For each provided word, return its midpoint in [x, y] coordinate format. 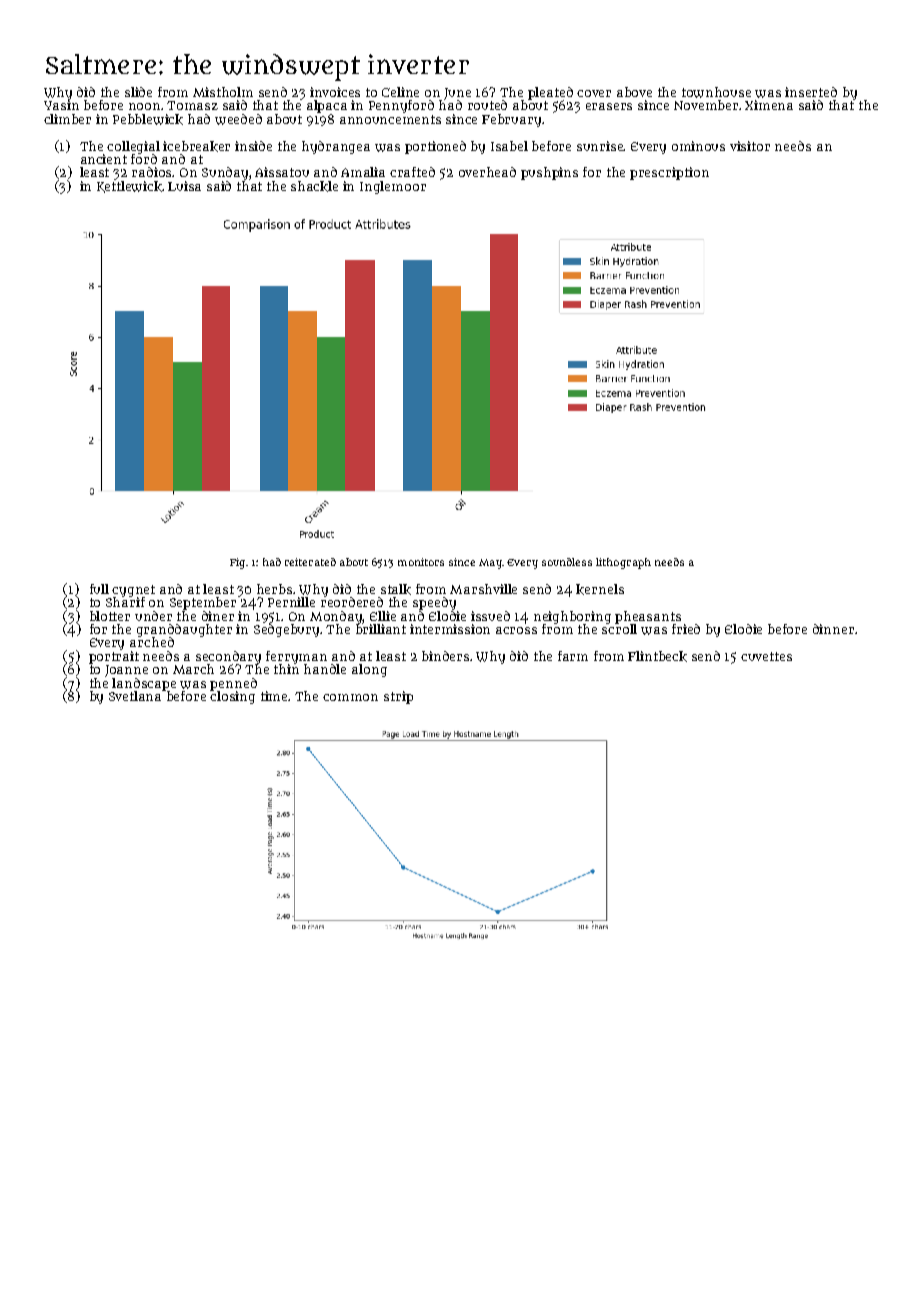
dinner [833, 629]
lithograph [623, 563]
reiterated [310, 562]
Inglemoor [393, 187]
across [516, 630]
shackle [314, 186]
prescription [669, 173]
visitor [750, 146]
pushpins [549, 173]
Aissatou [282, 172]
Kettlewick [130, 187]
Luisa [184, 186]
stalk [396, 589]
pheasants [648, 617]
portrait [114, 657]
